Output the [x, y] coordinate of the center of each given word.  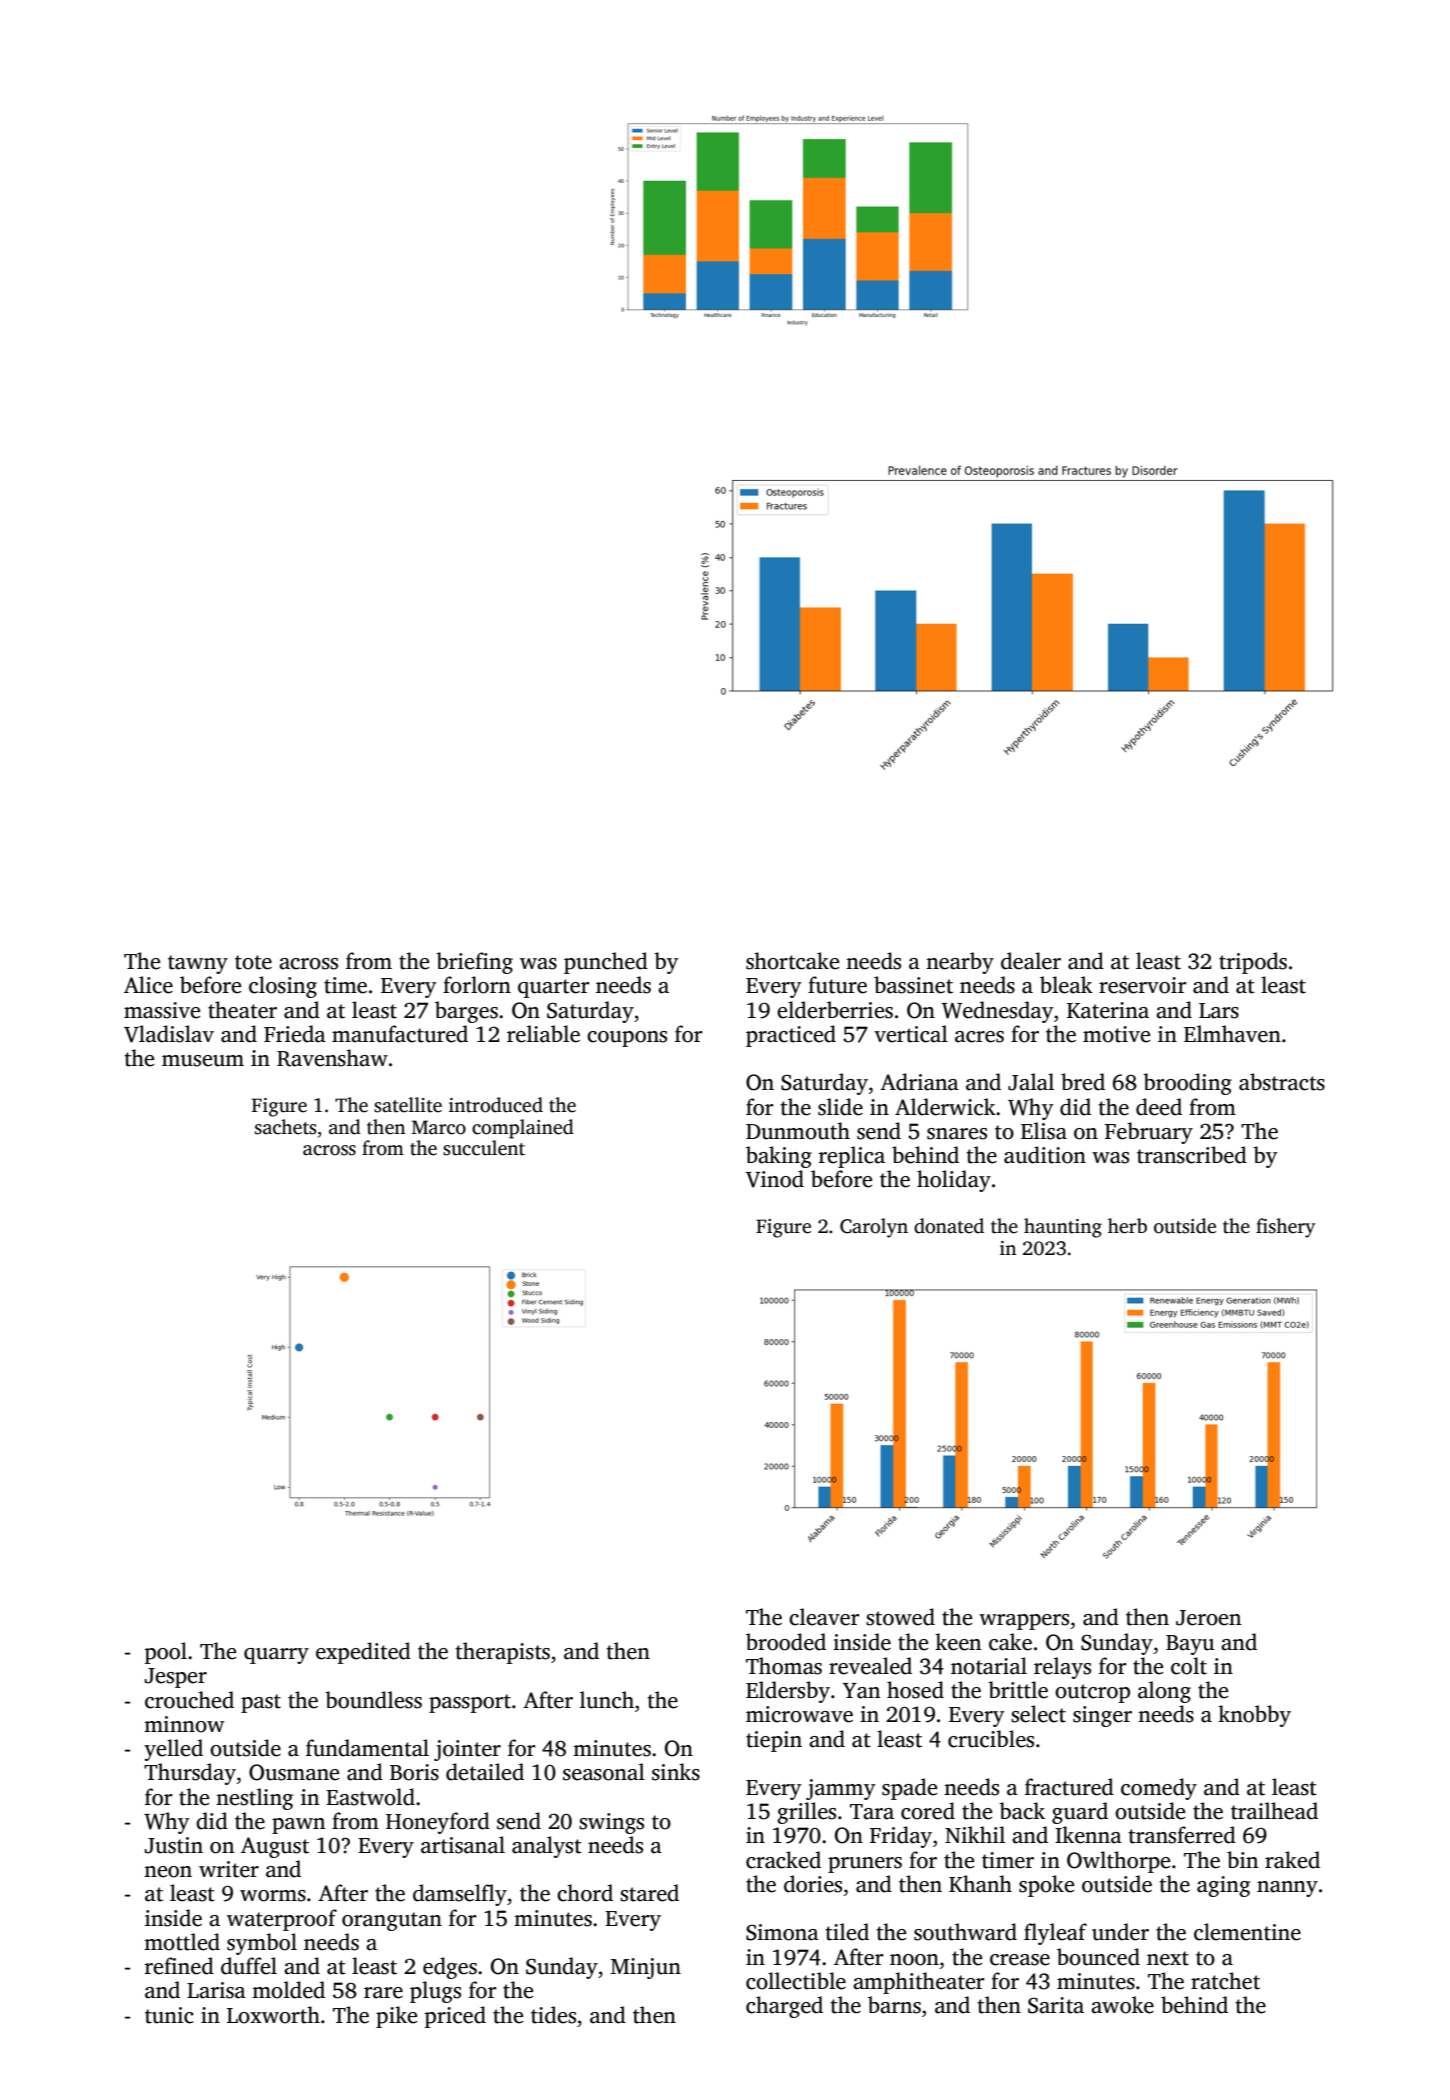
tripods [1253, 963]
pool [166, 1653]
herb [1127, 1226]
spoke [1046, 1886]
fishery [1285, 1228]
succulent [484, 1148]
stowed [900, 1617]
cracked [783, 1860]
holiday [954, 1181]
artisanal [463, 1845]
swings [611, 1823]
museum [203, 1061]
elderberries [835, 1010]
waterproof [282, 1920]
